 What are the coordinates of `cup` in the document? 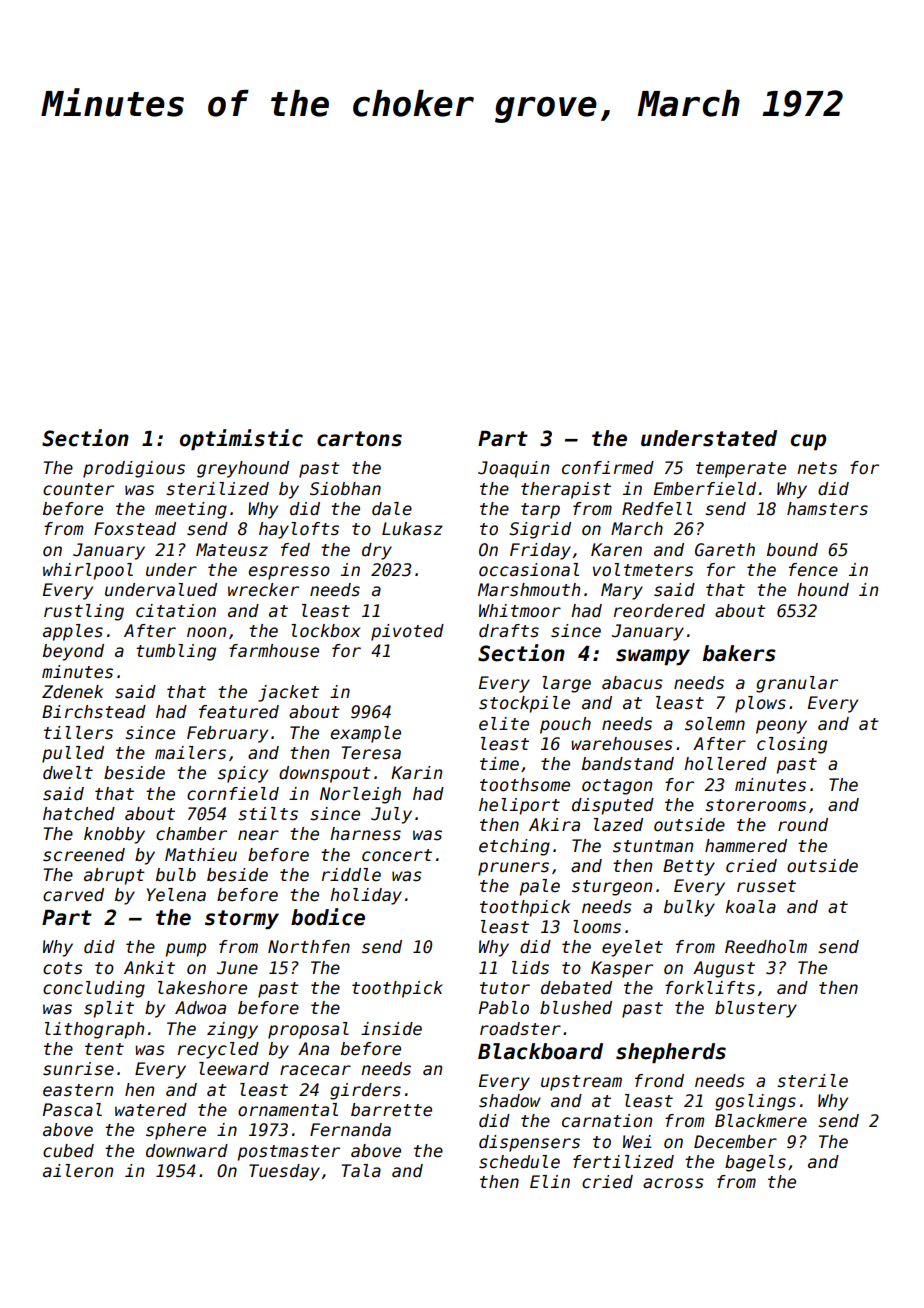 It's located at (808, 442).
